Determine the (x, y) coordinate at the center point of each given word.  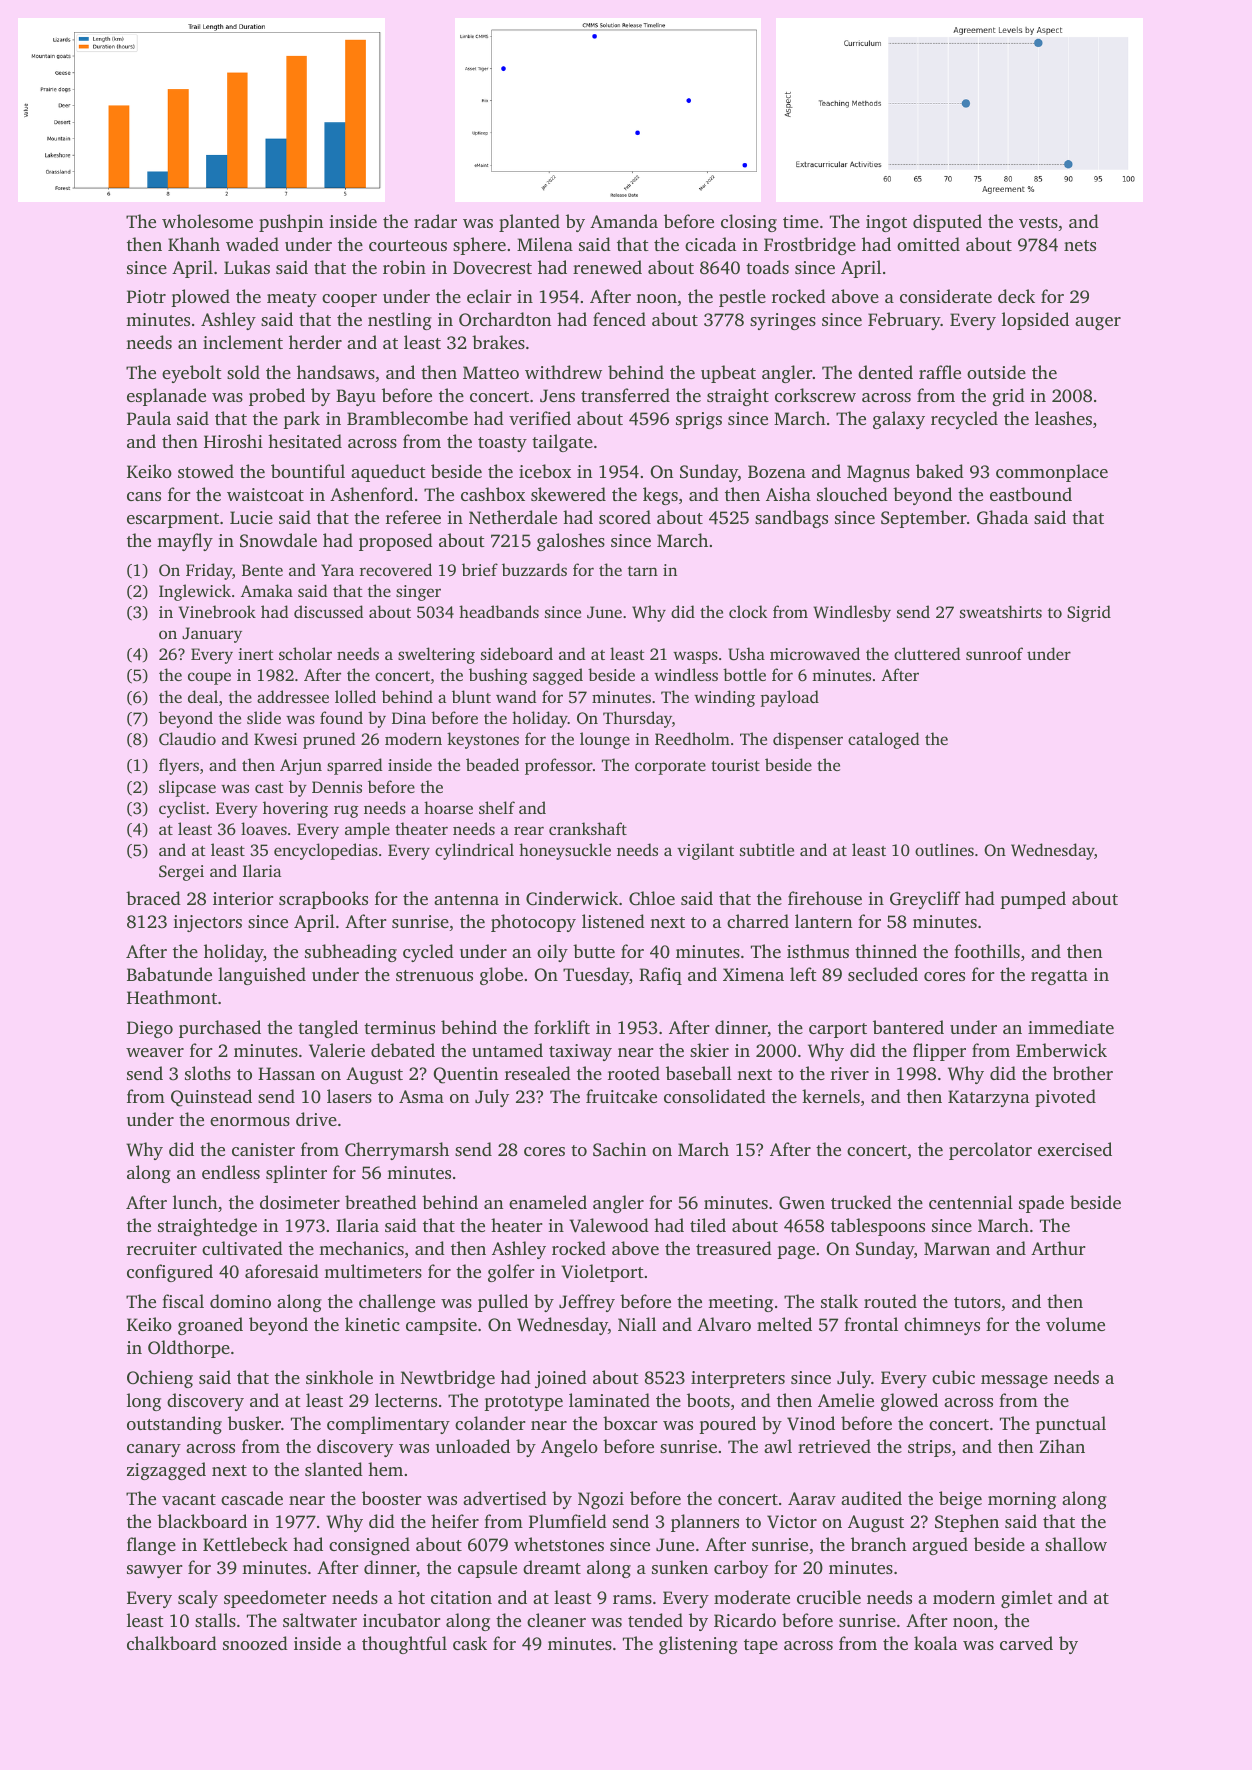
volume (1075, 1324)
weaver (155, 1052)
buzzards (534, 569)
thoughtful (404, 1645)
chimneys (942, 1326)
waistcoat (265, 494)
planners (705, 1523)
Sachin (619, 1149)
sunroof (994, 653)
